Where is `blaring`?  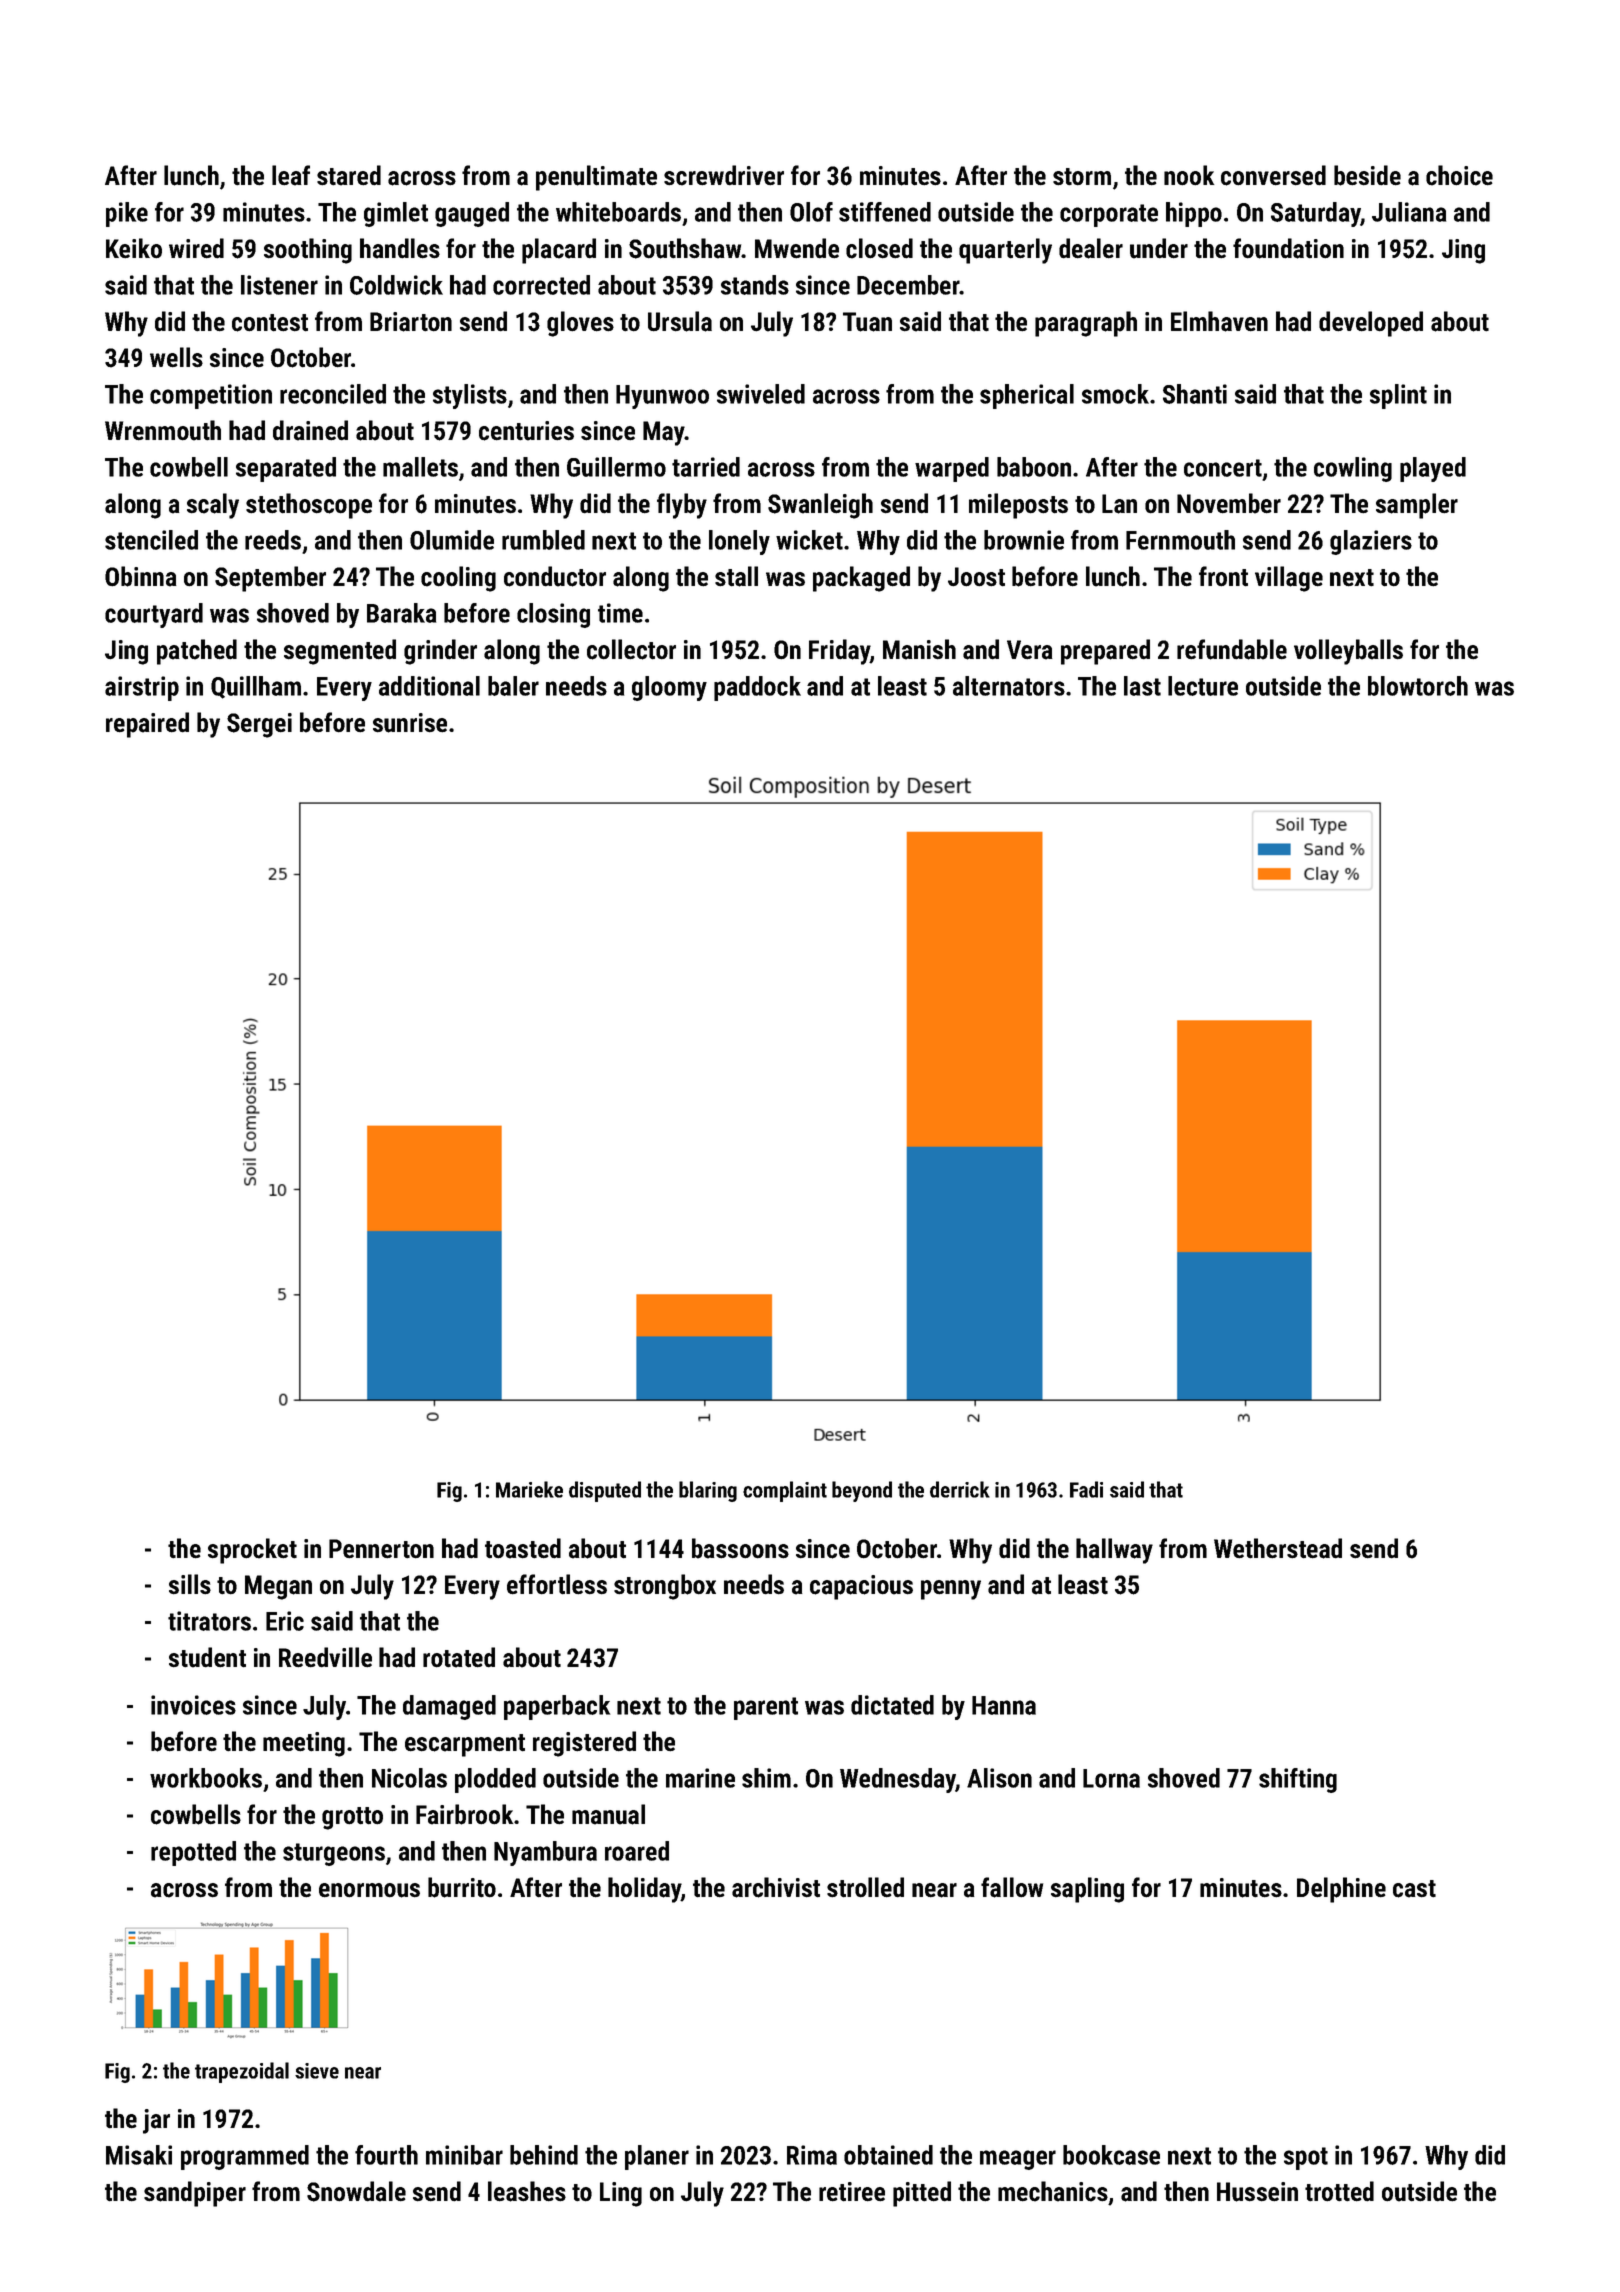 blaring is located at coordinates (708, 1491).
